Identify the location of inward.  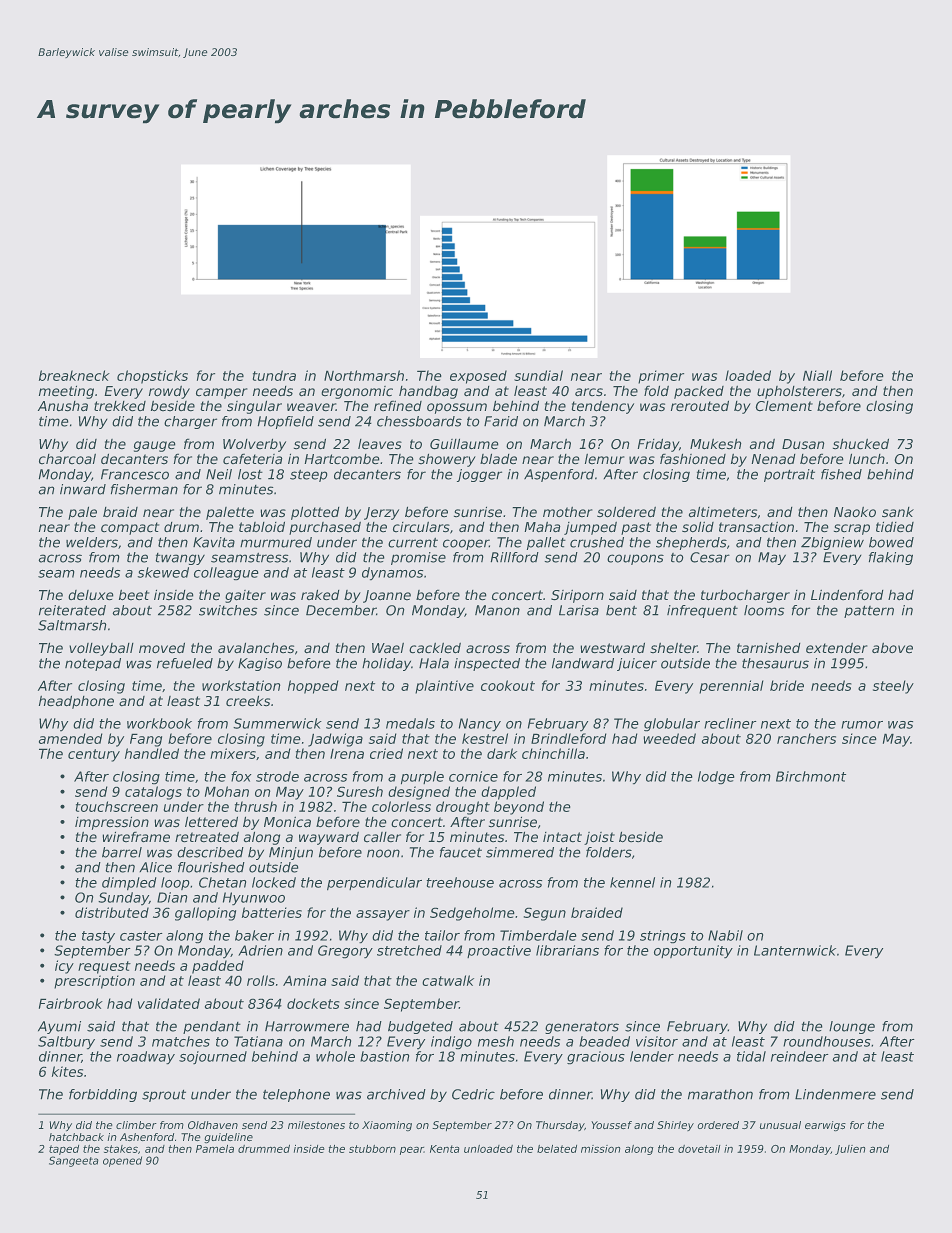
(83, 489).
